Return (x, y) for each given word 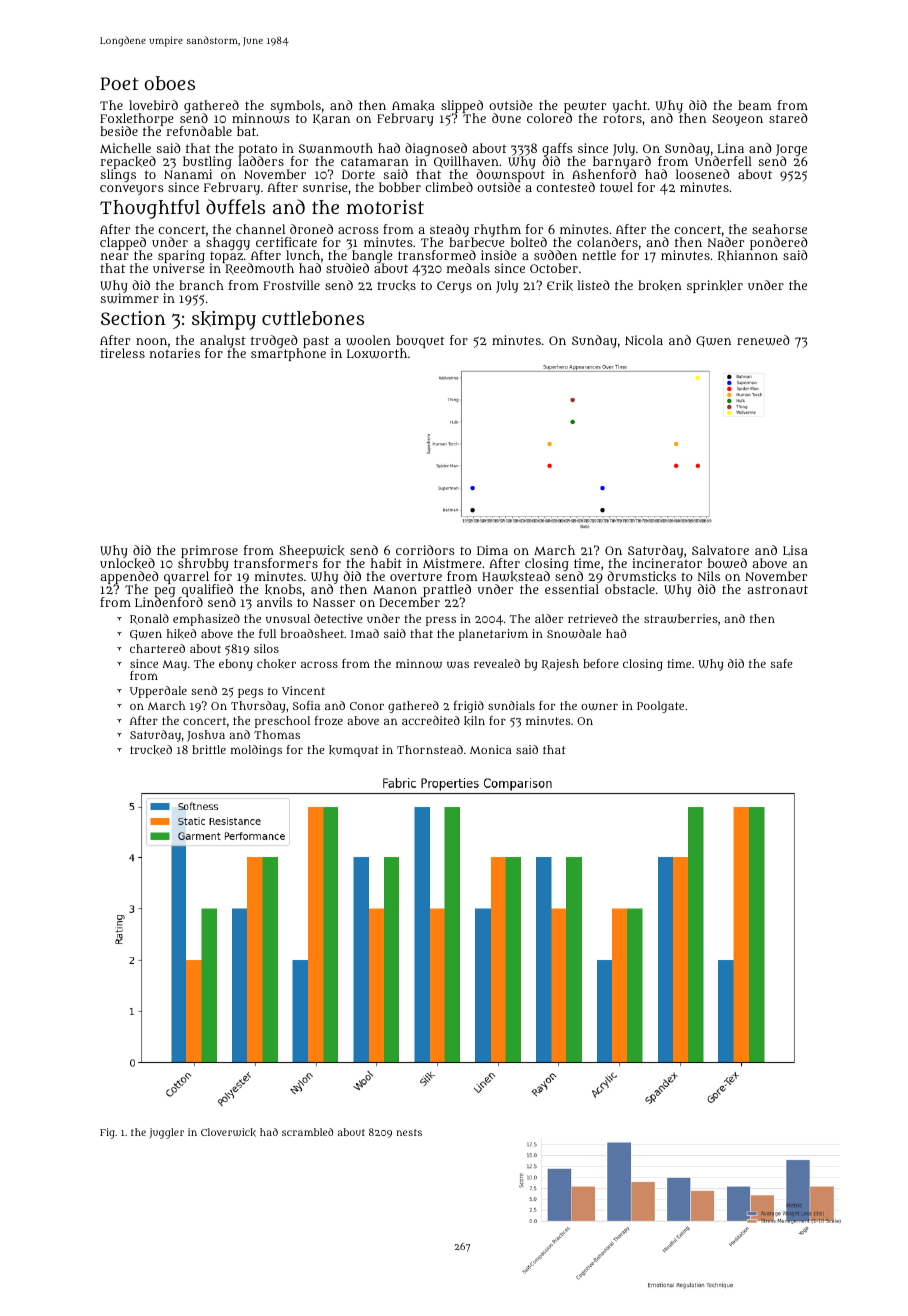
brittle (209, 749)
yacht (629, 106)
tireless (122, 353)
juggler (167, 1133)
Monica (491, 749)
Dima (492, 550)
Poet (119, 83)
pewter (585, 107)
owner (599, 706)
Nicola (644, 340)
